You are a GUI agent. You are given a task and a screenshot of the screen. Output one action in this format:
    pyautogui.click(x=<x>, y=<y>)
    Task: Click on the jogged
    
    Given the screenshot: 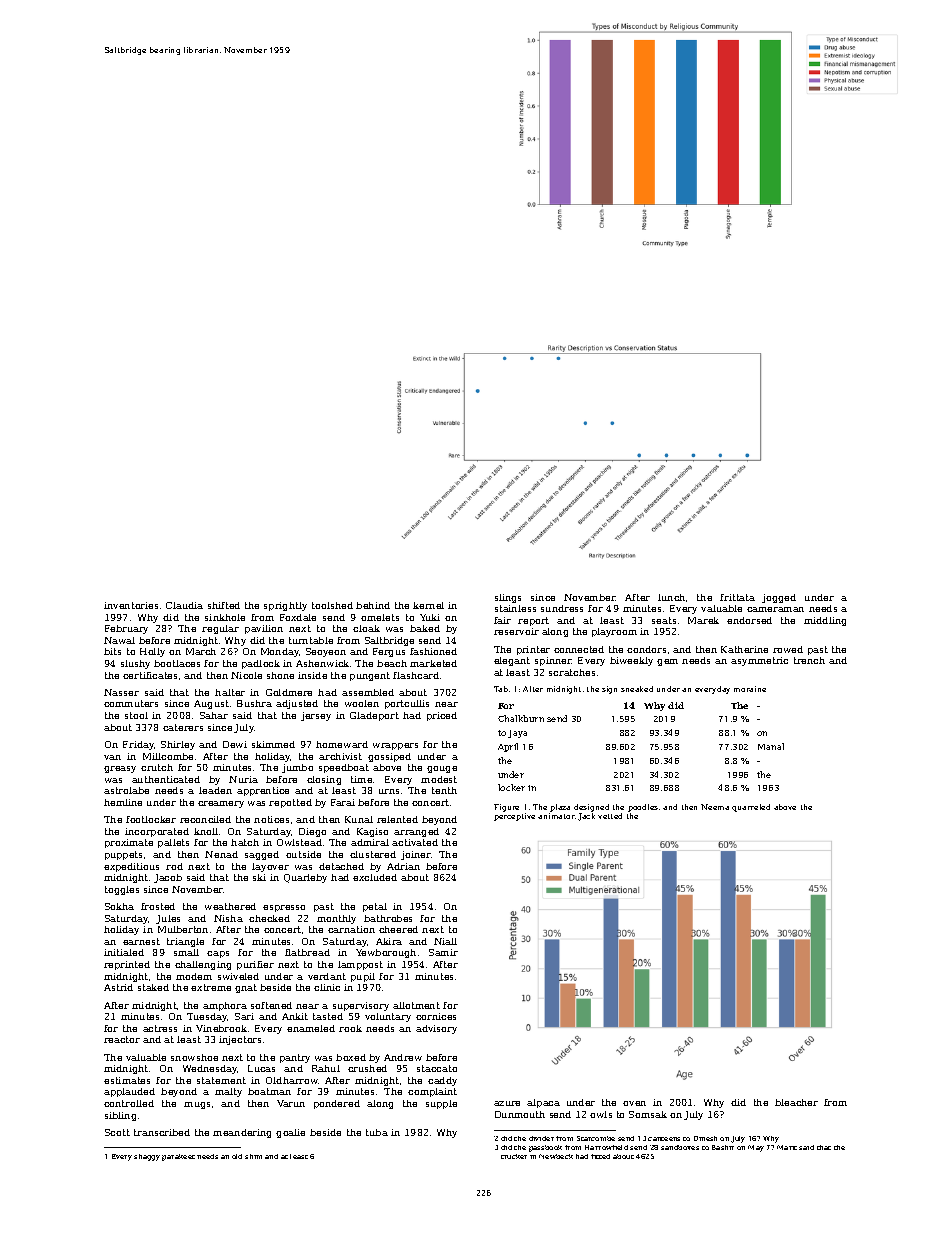 What is the action you would take?
    pyautogui.click(x=779, y=598)
